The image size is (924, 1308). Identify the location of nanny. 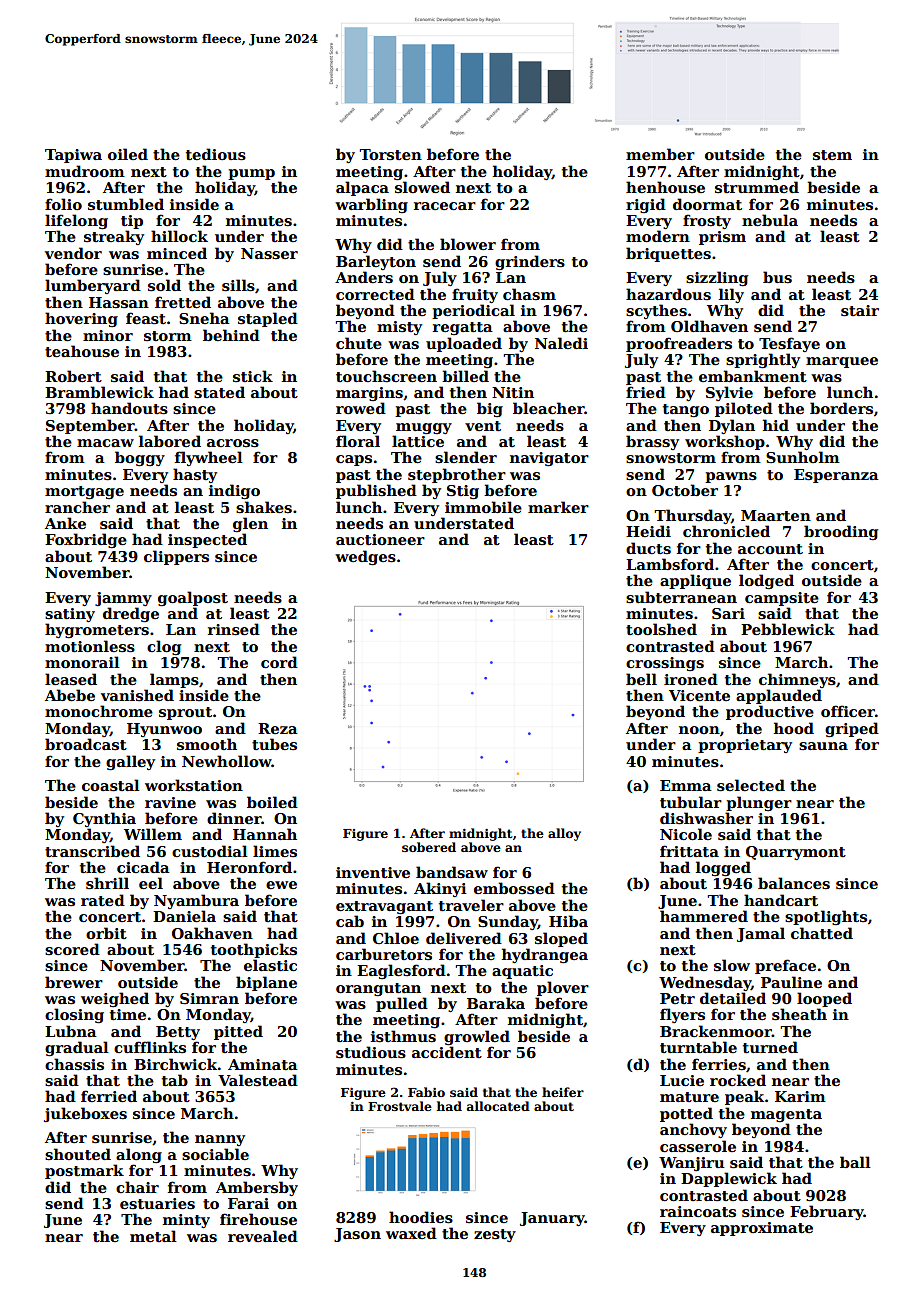
(220, 1140).
